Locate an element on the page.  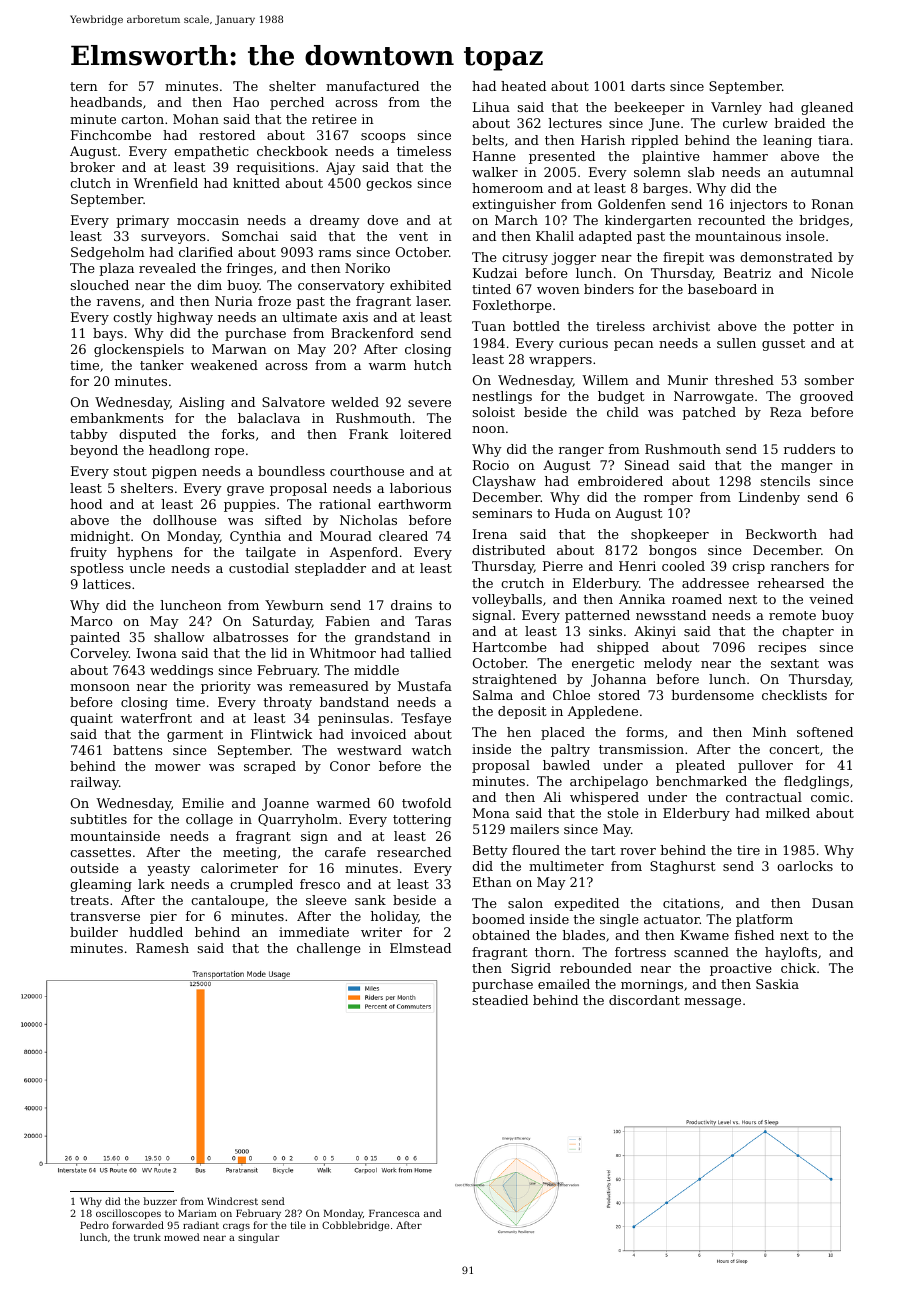
woven is located at coordinates (558, 290).
